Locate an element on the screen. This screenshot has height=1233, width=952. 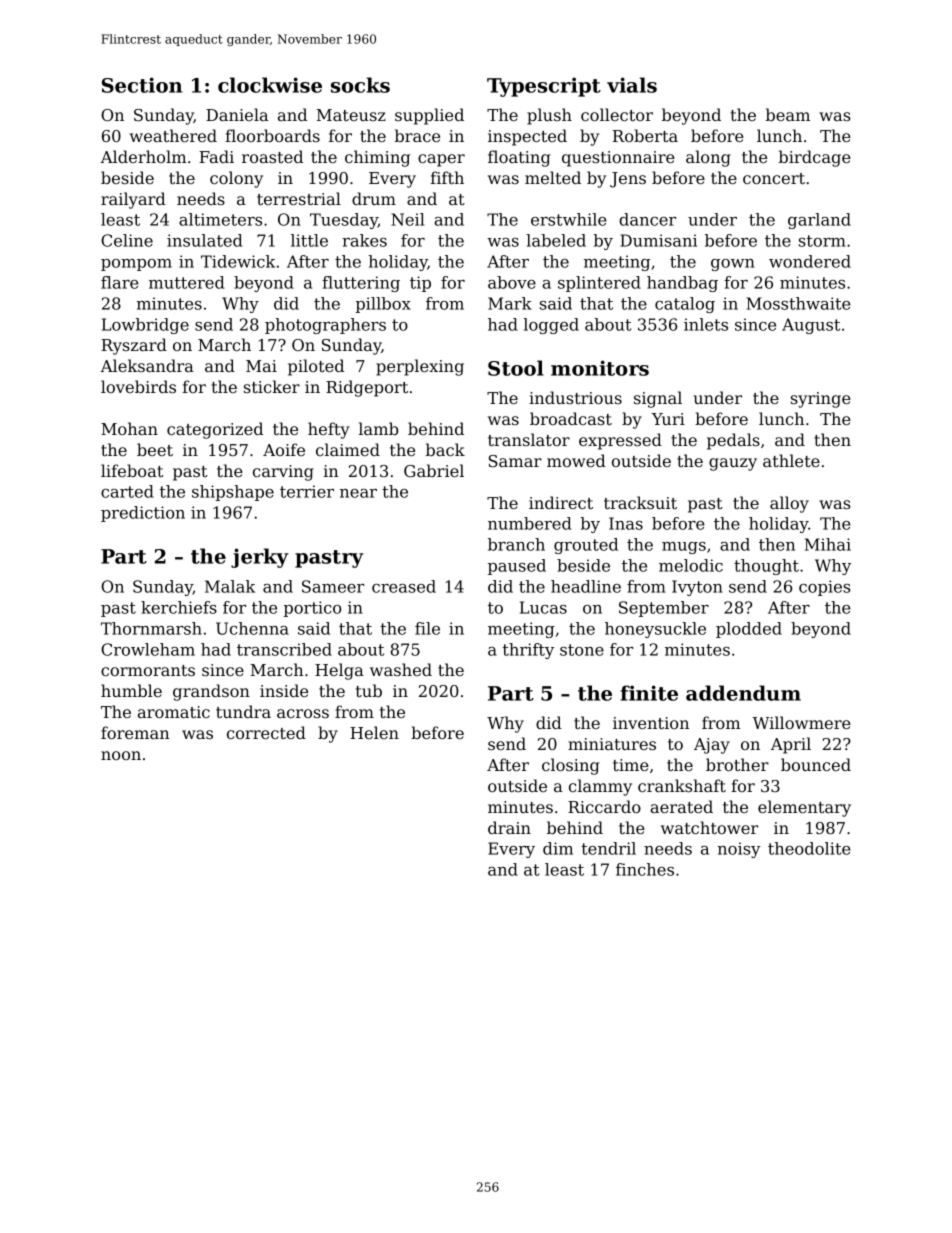
copies is located at coordinates (824, 588).
